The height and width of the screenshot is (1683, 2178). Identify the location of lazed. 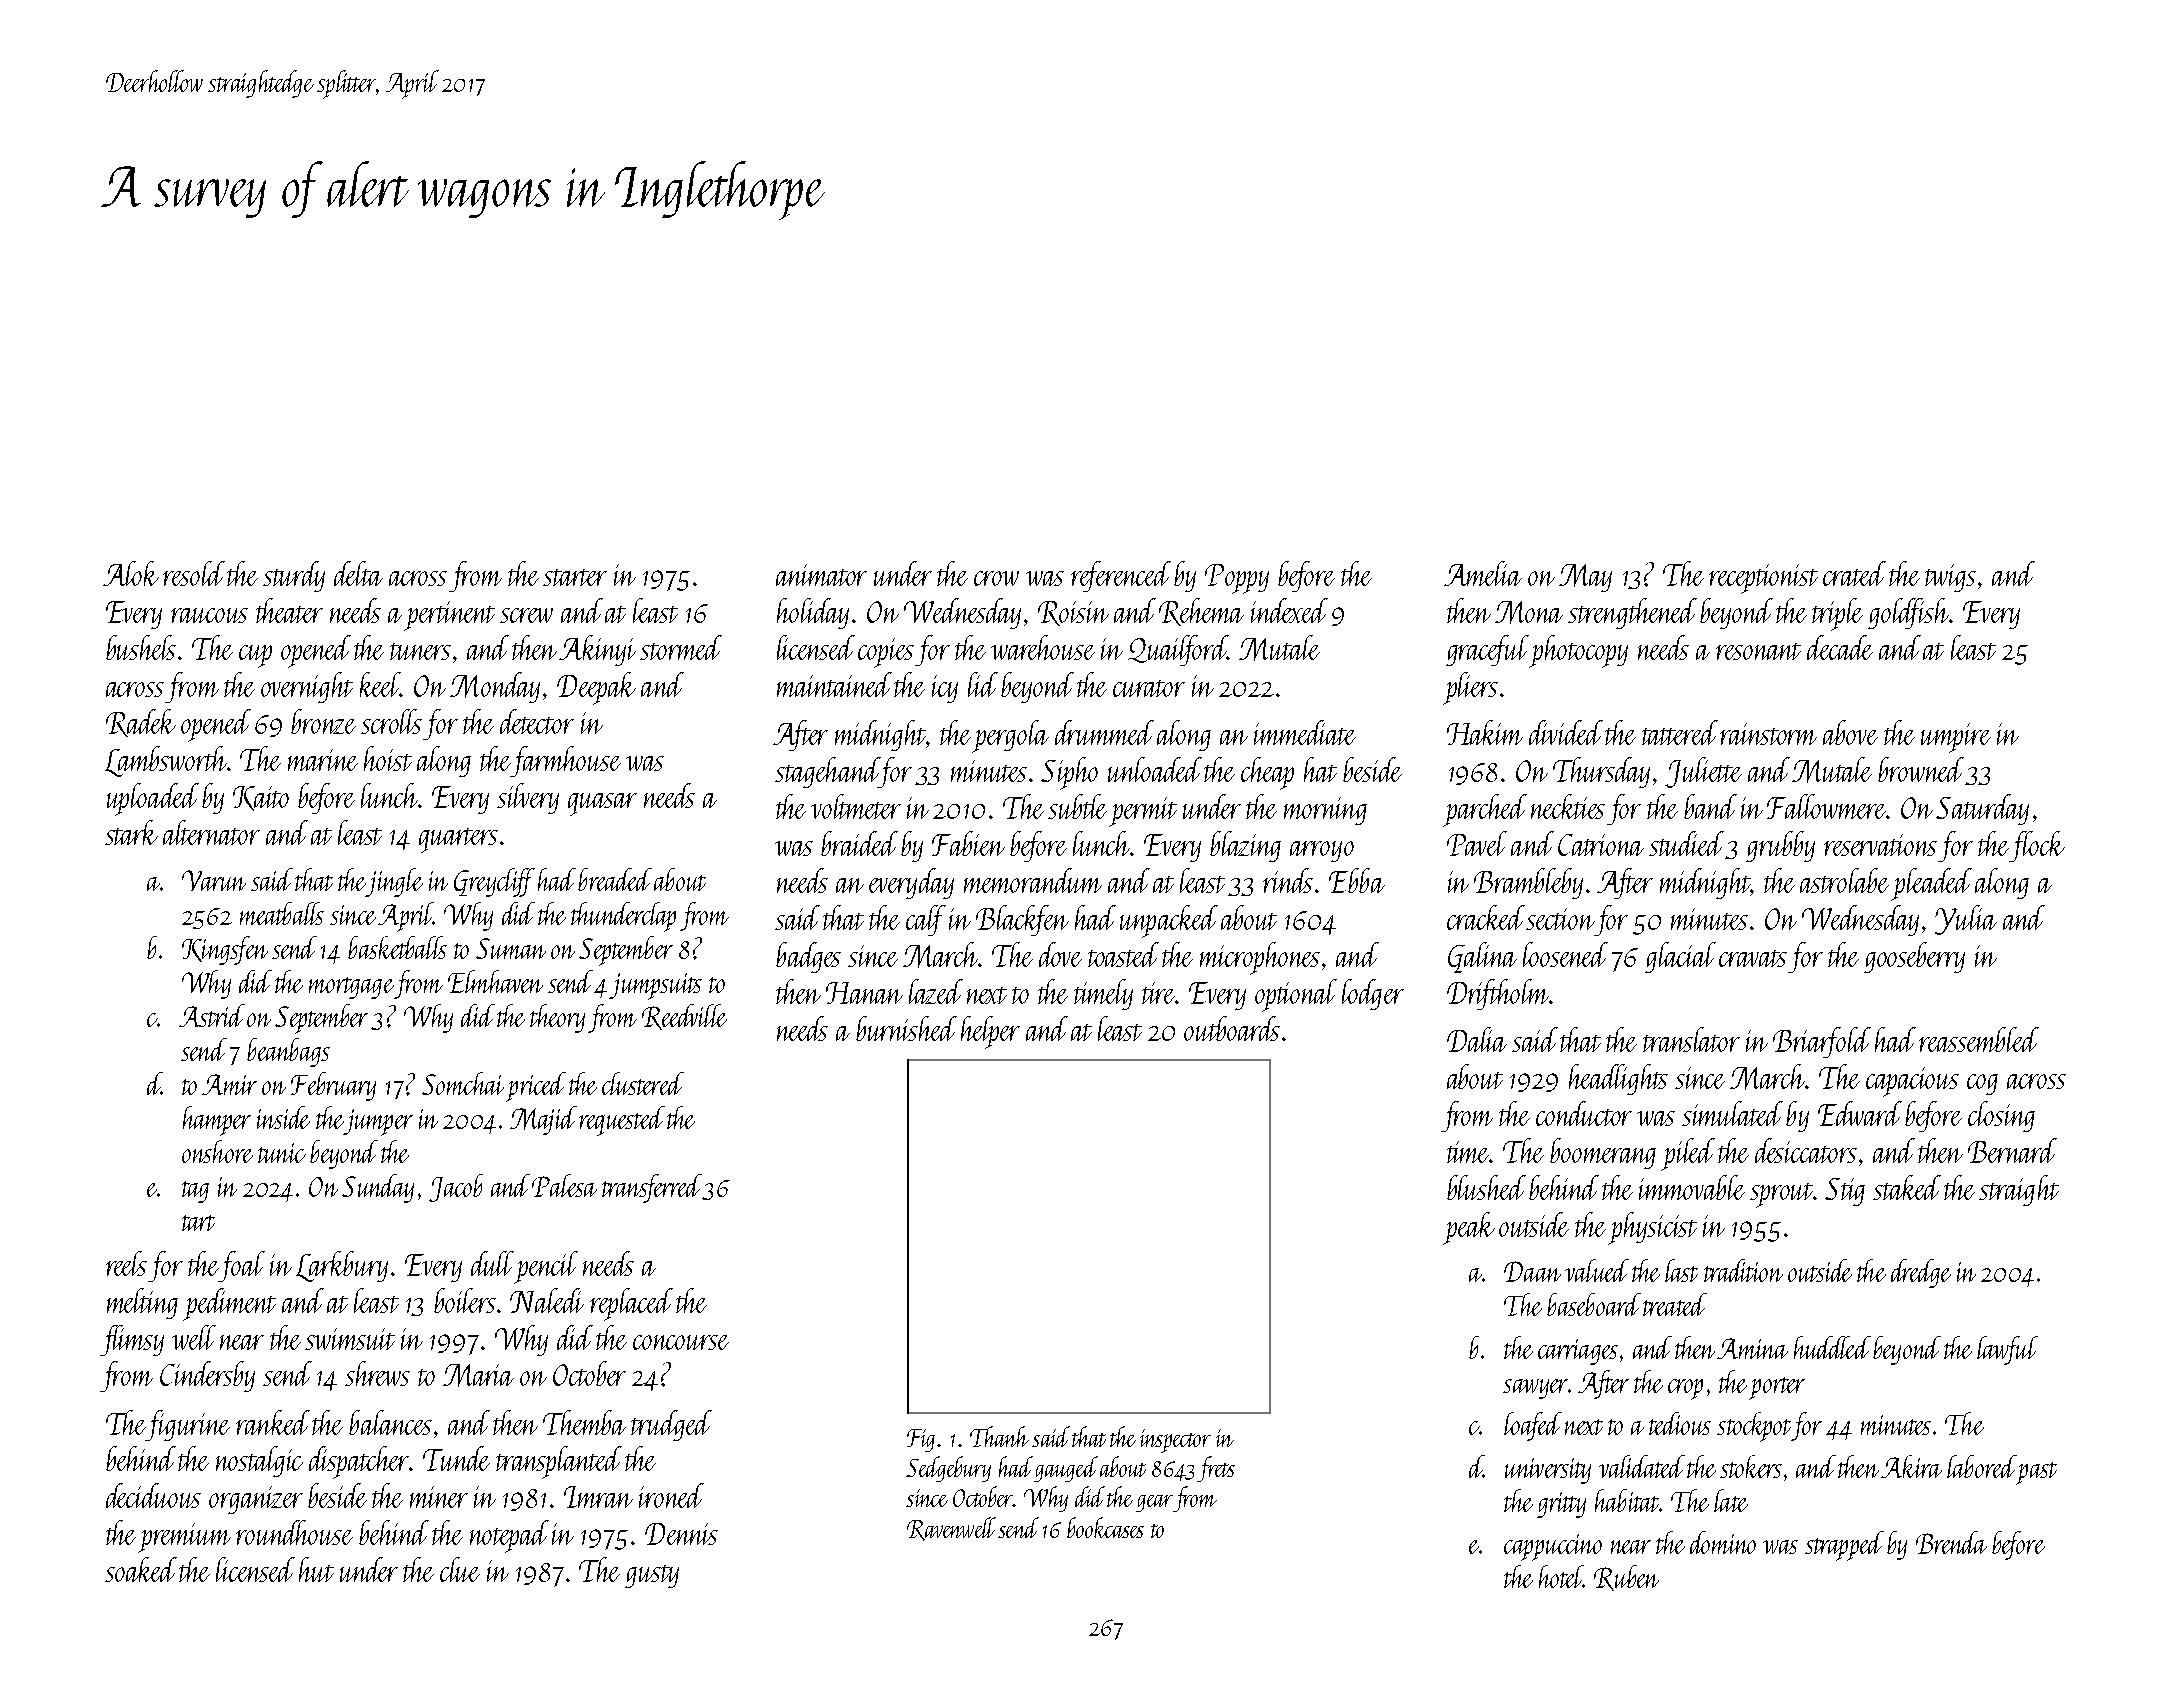
(936, 991).
